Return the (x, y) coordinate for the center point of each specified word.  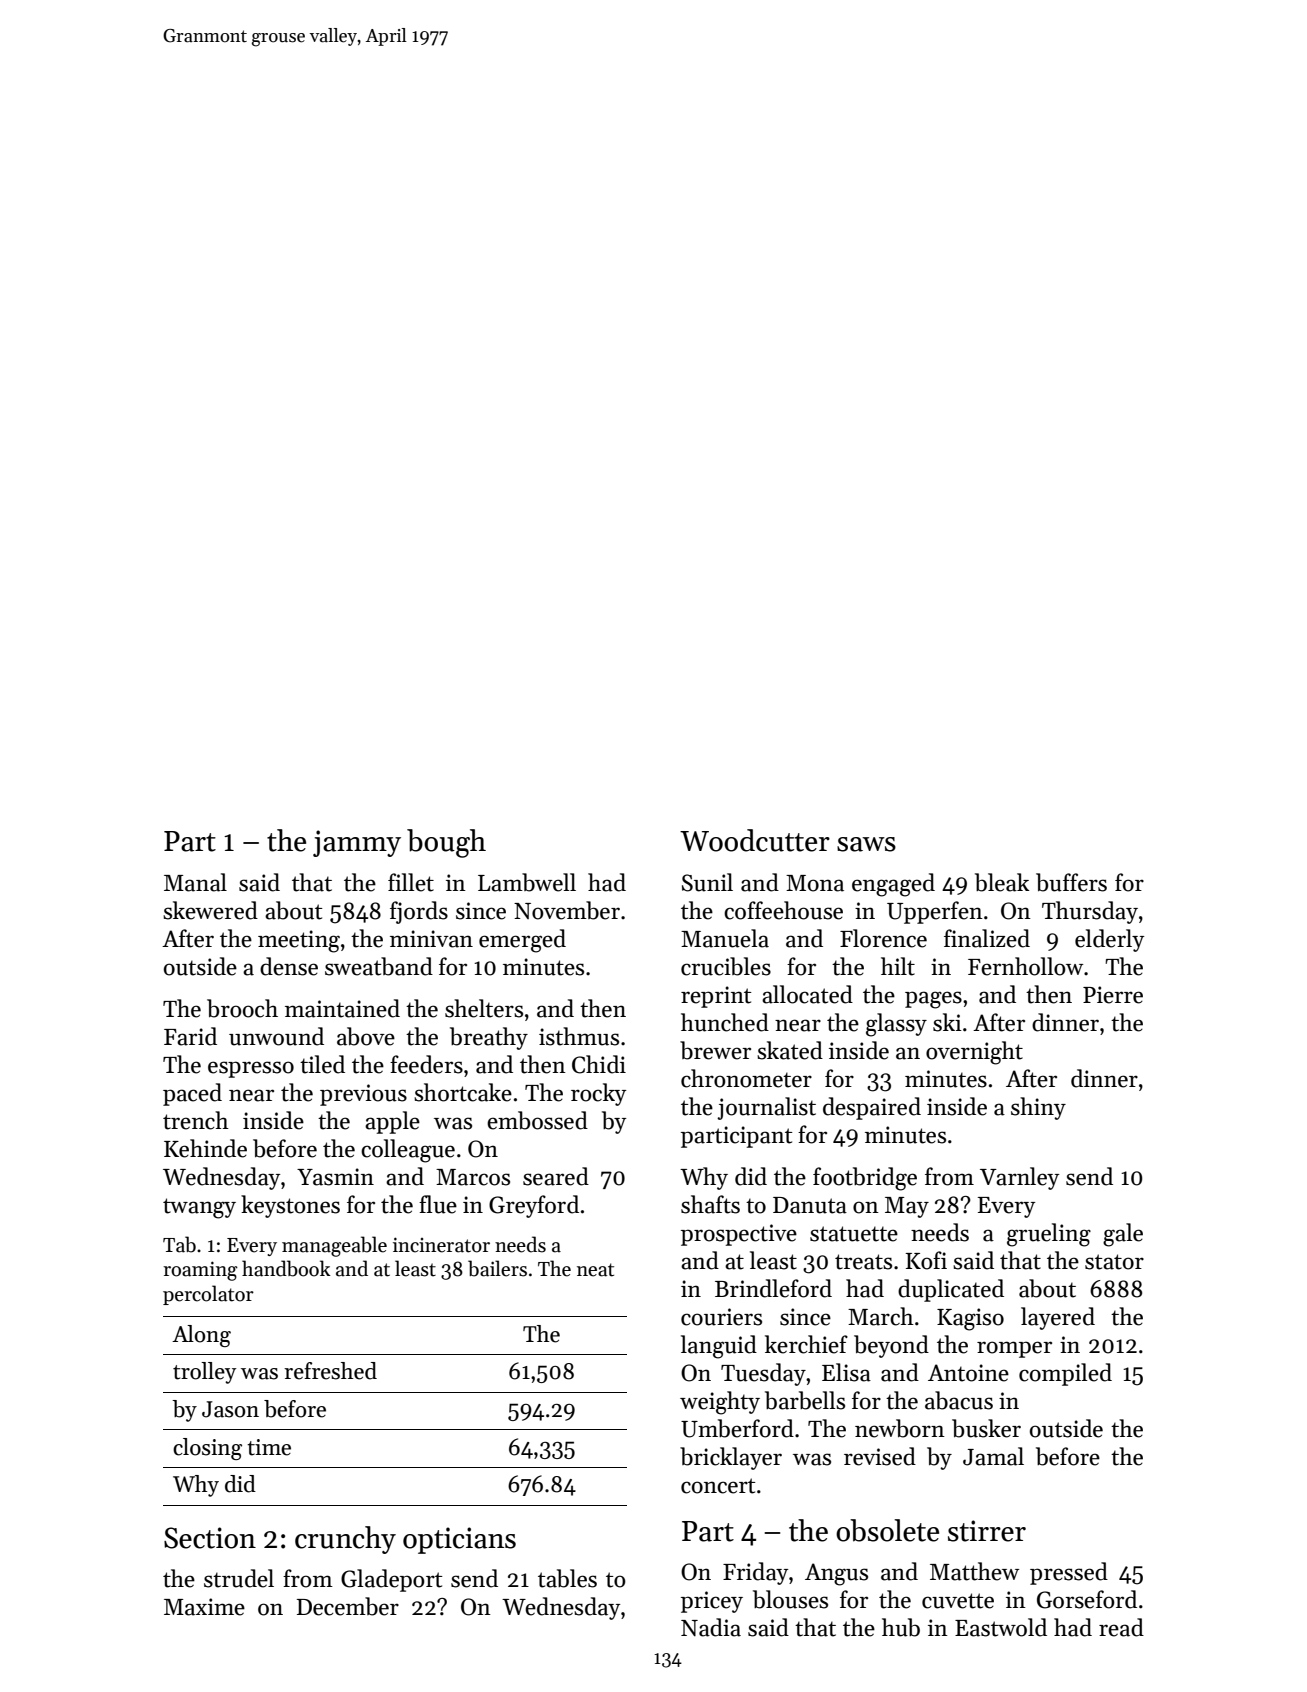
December (348, 1606)
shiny (1038, 1108)
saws (866, 844)
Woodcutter (755, 840)
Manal (195, 882)
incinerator (441, 1245)
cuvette (958, 1601)
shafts (710, 1204)
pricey (712, 1602)
